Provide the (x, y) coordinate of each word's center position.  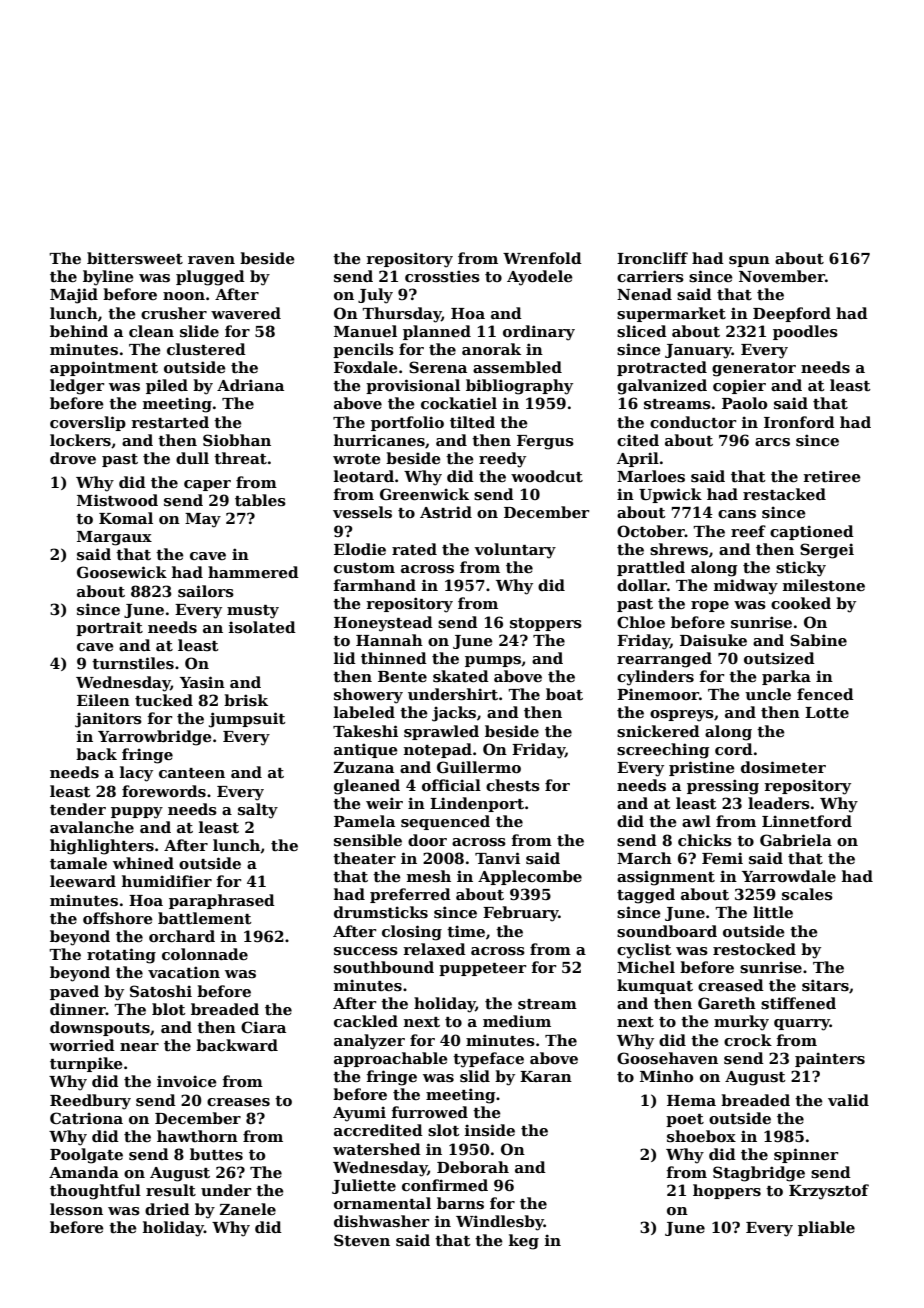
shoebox (701, 1136)
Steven (362, 1240)
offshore (118, 918)
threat (240, 458)
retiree (832, 476)
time (466, 931)
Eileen (103, 700)
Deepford (792, 314)
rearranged (664, 660)
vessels (362, 512)
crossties (442, 276)
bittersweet (135, 258)
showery (368, 696)
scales (807, 894)
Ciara (263, 1027)
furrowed (430, 1112)
